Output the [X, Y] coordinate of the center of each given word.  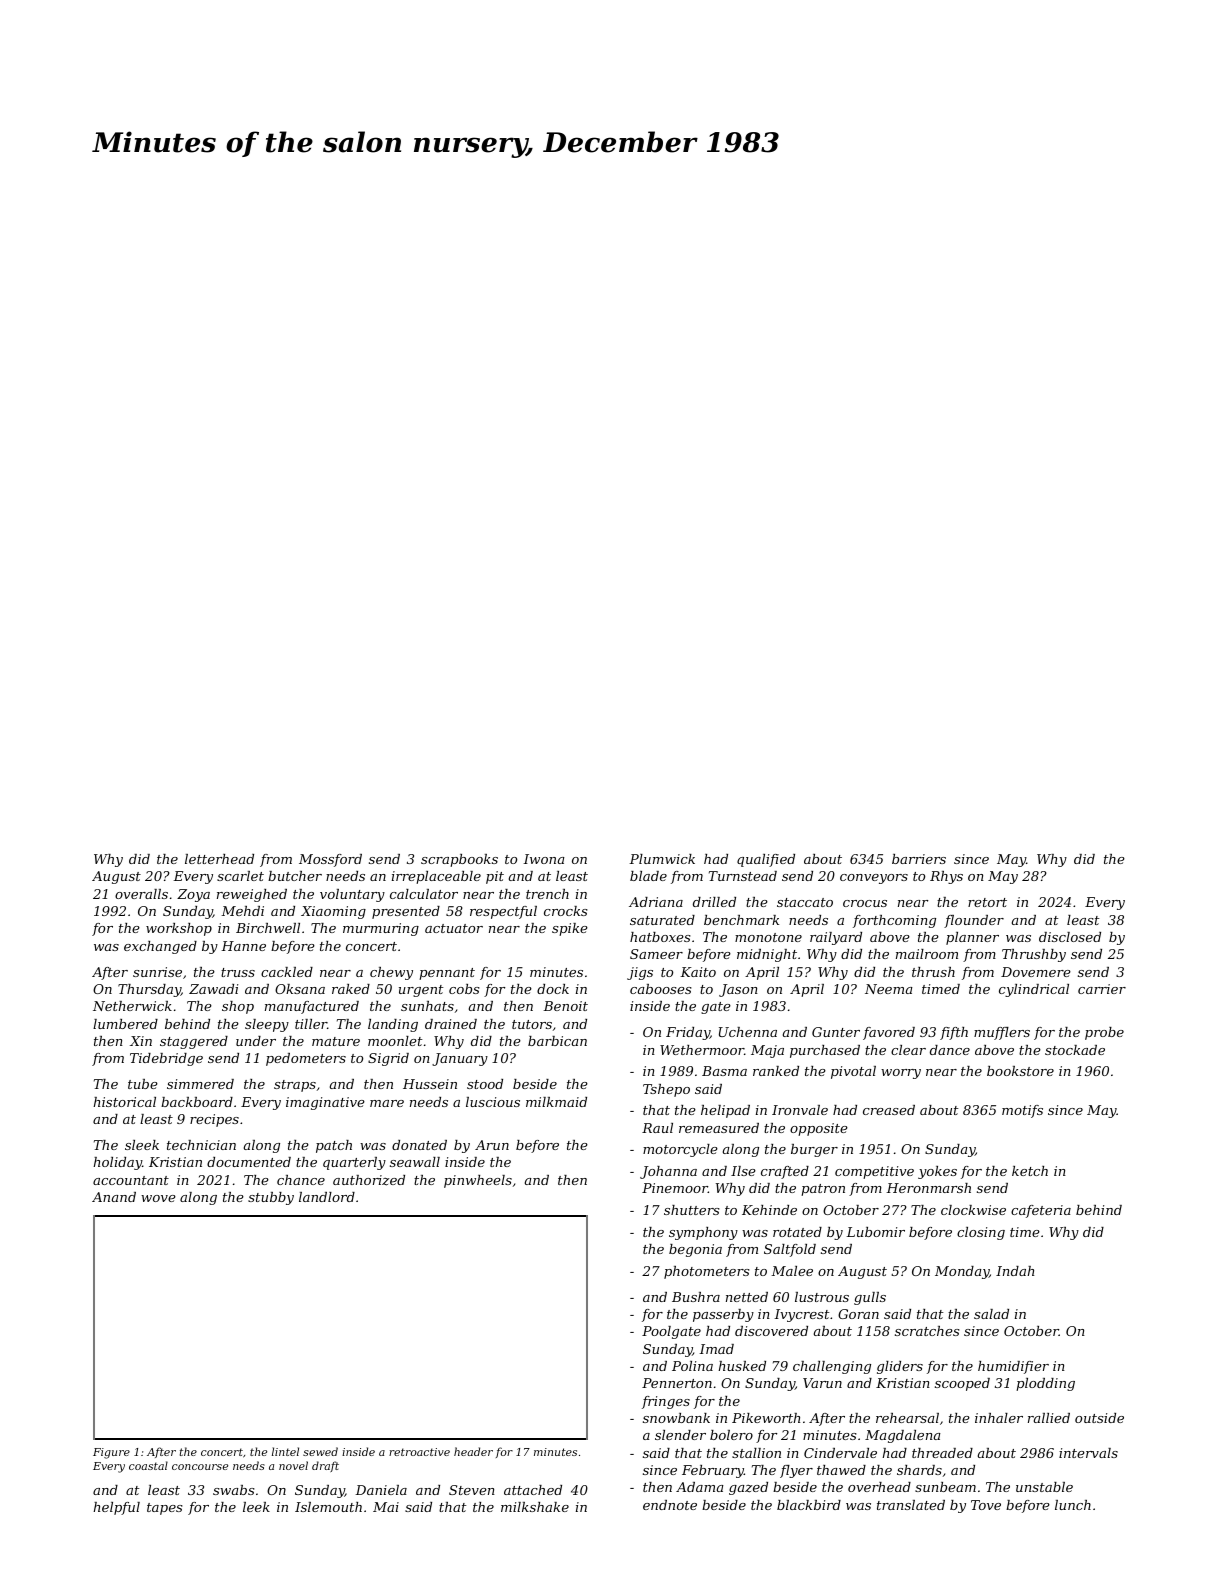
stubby [271, 1198]
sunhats [427, 1006]
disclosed [1070, 937]
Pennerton [677, 1383]
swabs [234, 1490]
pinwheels [478, 1181]
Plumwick [662, 859]
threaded [942, 1453]
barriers [919, 859]
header [473, 1451]
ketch [1030, 1171]
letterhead [219, 859]
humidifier [1013, 1367]
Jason [738, 990]
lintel [285, 1451]
